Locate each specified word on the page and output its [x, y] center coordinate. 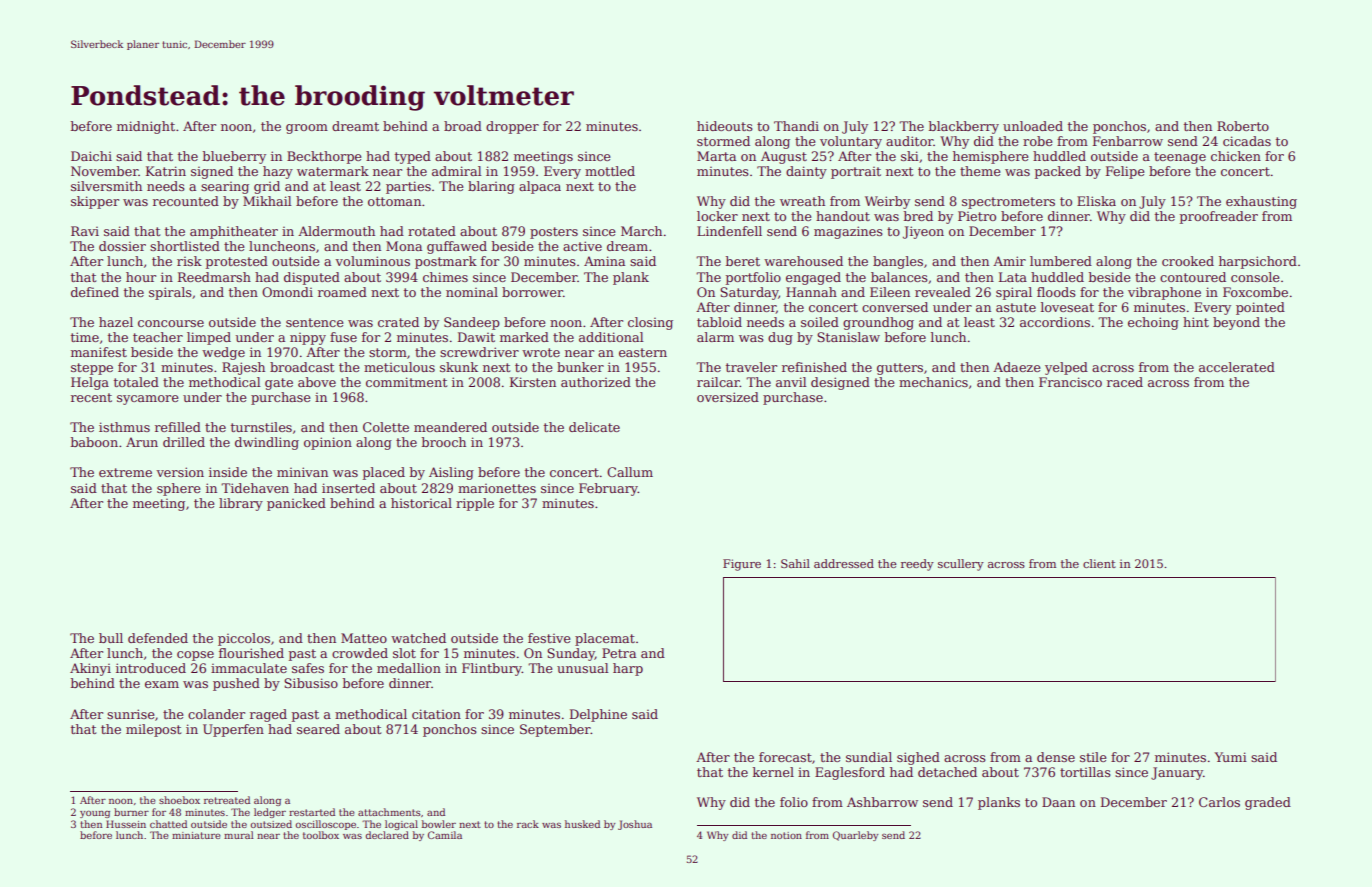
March [641, 231]
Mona [404, 246]
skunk [459, 367]
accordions [1055, 322]
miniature [196, 835]
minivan [302, 472]
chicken [1236, 156]
